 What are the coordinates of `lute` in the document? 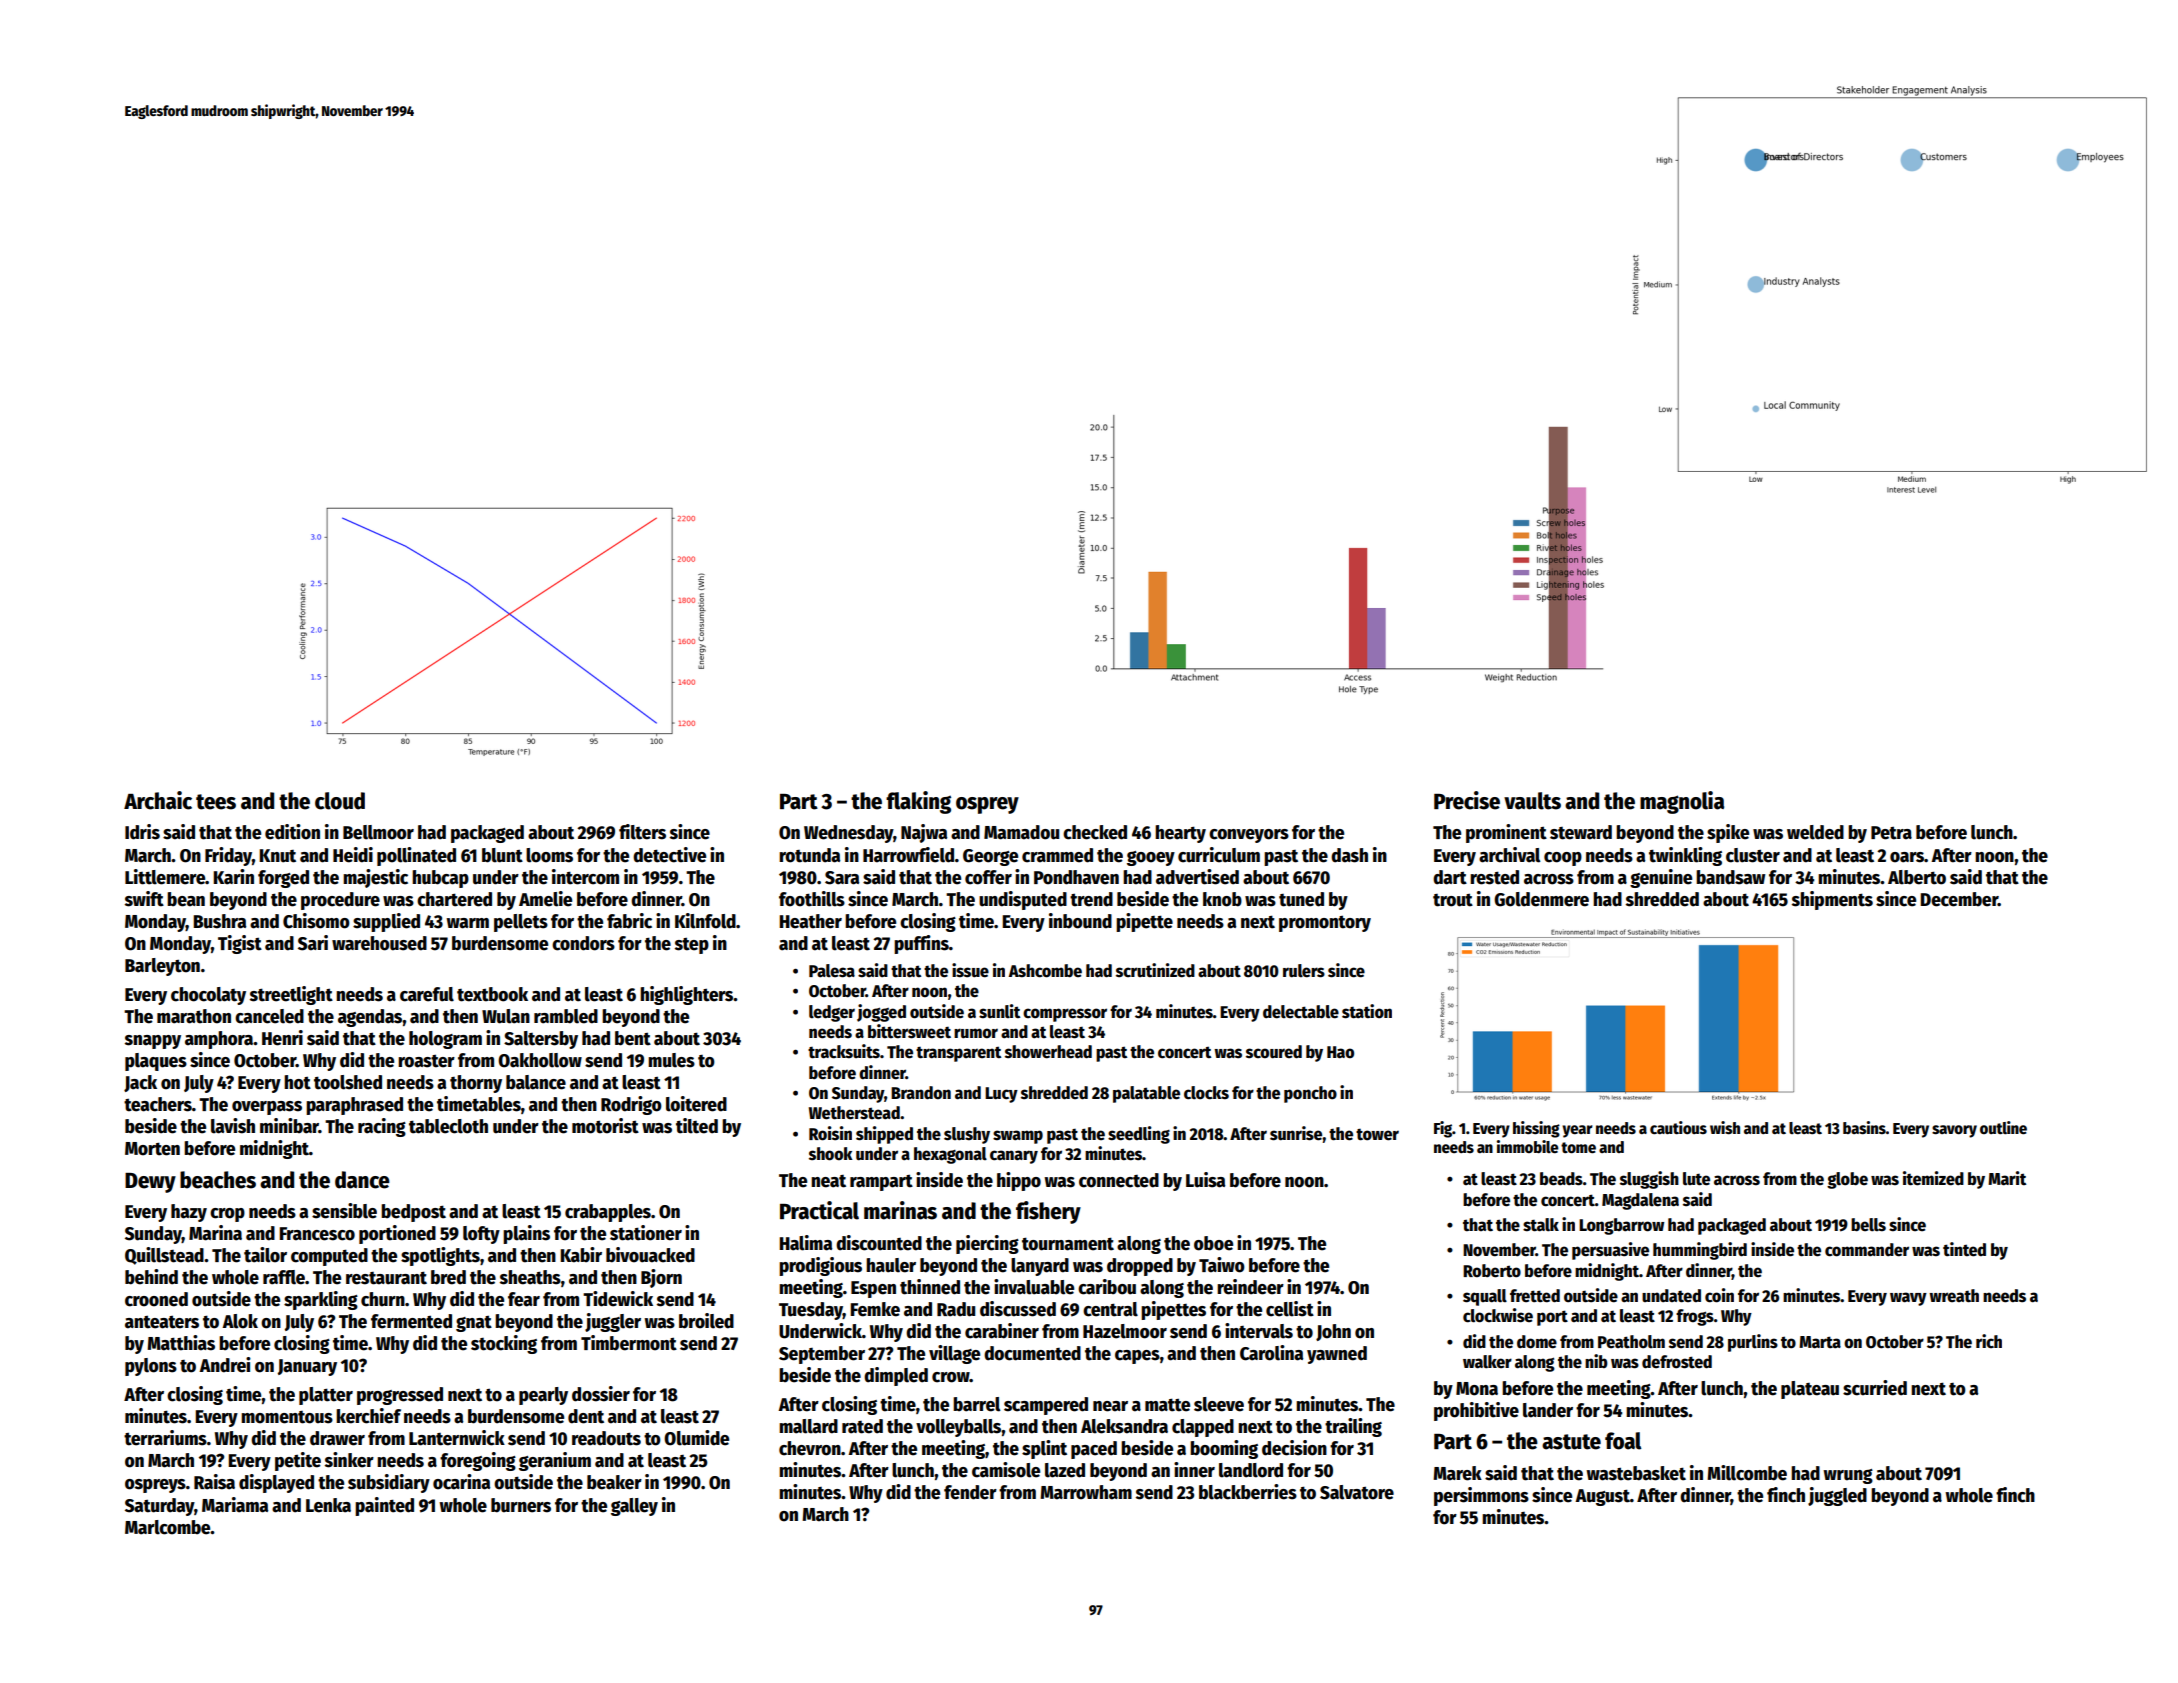 It's located at (1696, 1179).
